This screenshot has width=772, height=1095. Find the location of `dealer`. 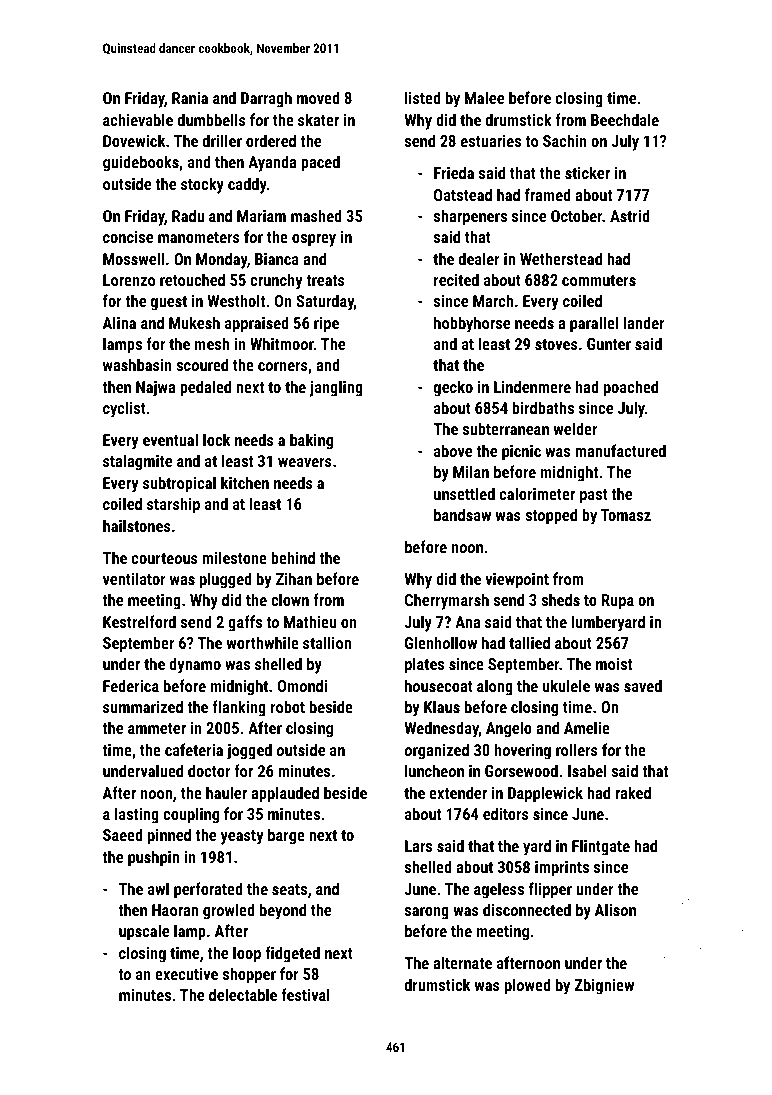

dealer is located at coordinates (479, 258).
